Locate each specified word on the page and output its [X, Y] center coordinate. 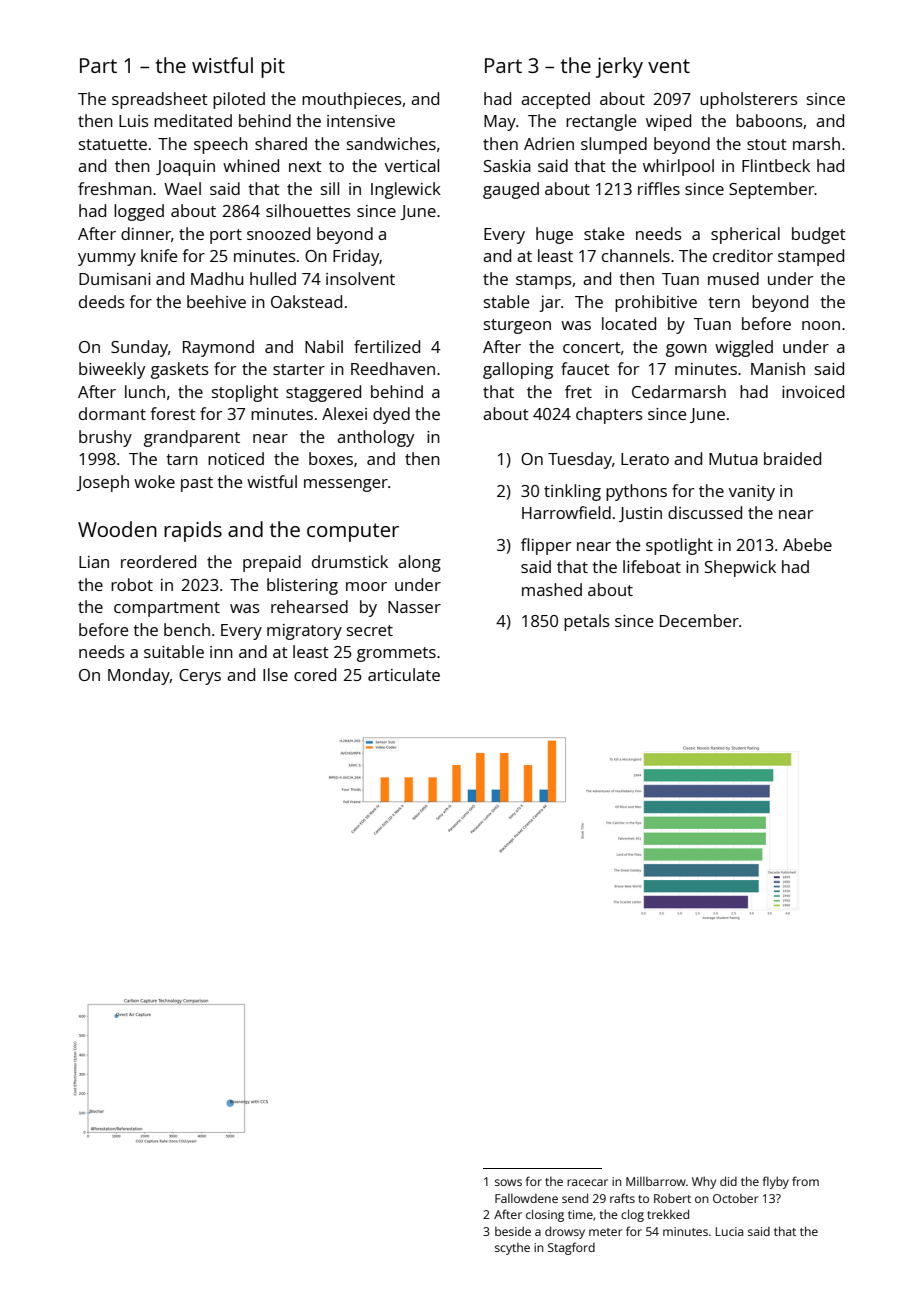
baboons [769, 120]
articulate [404, 674]
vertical [412, 165]
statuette [113, 144]
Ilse [275, 674]
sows [508, 1182]
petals [587, 622]
